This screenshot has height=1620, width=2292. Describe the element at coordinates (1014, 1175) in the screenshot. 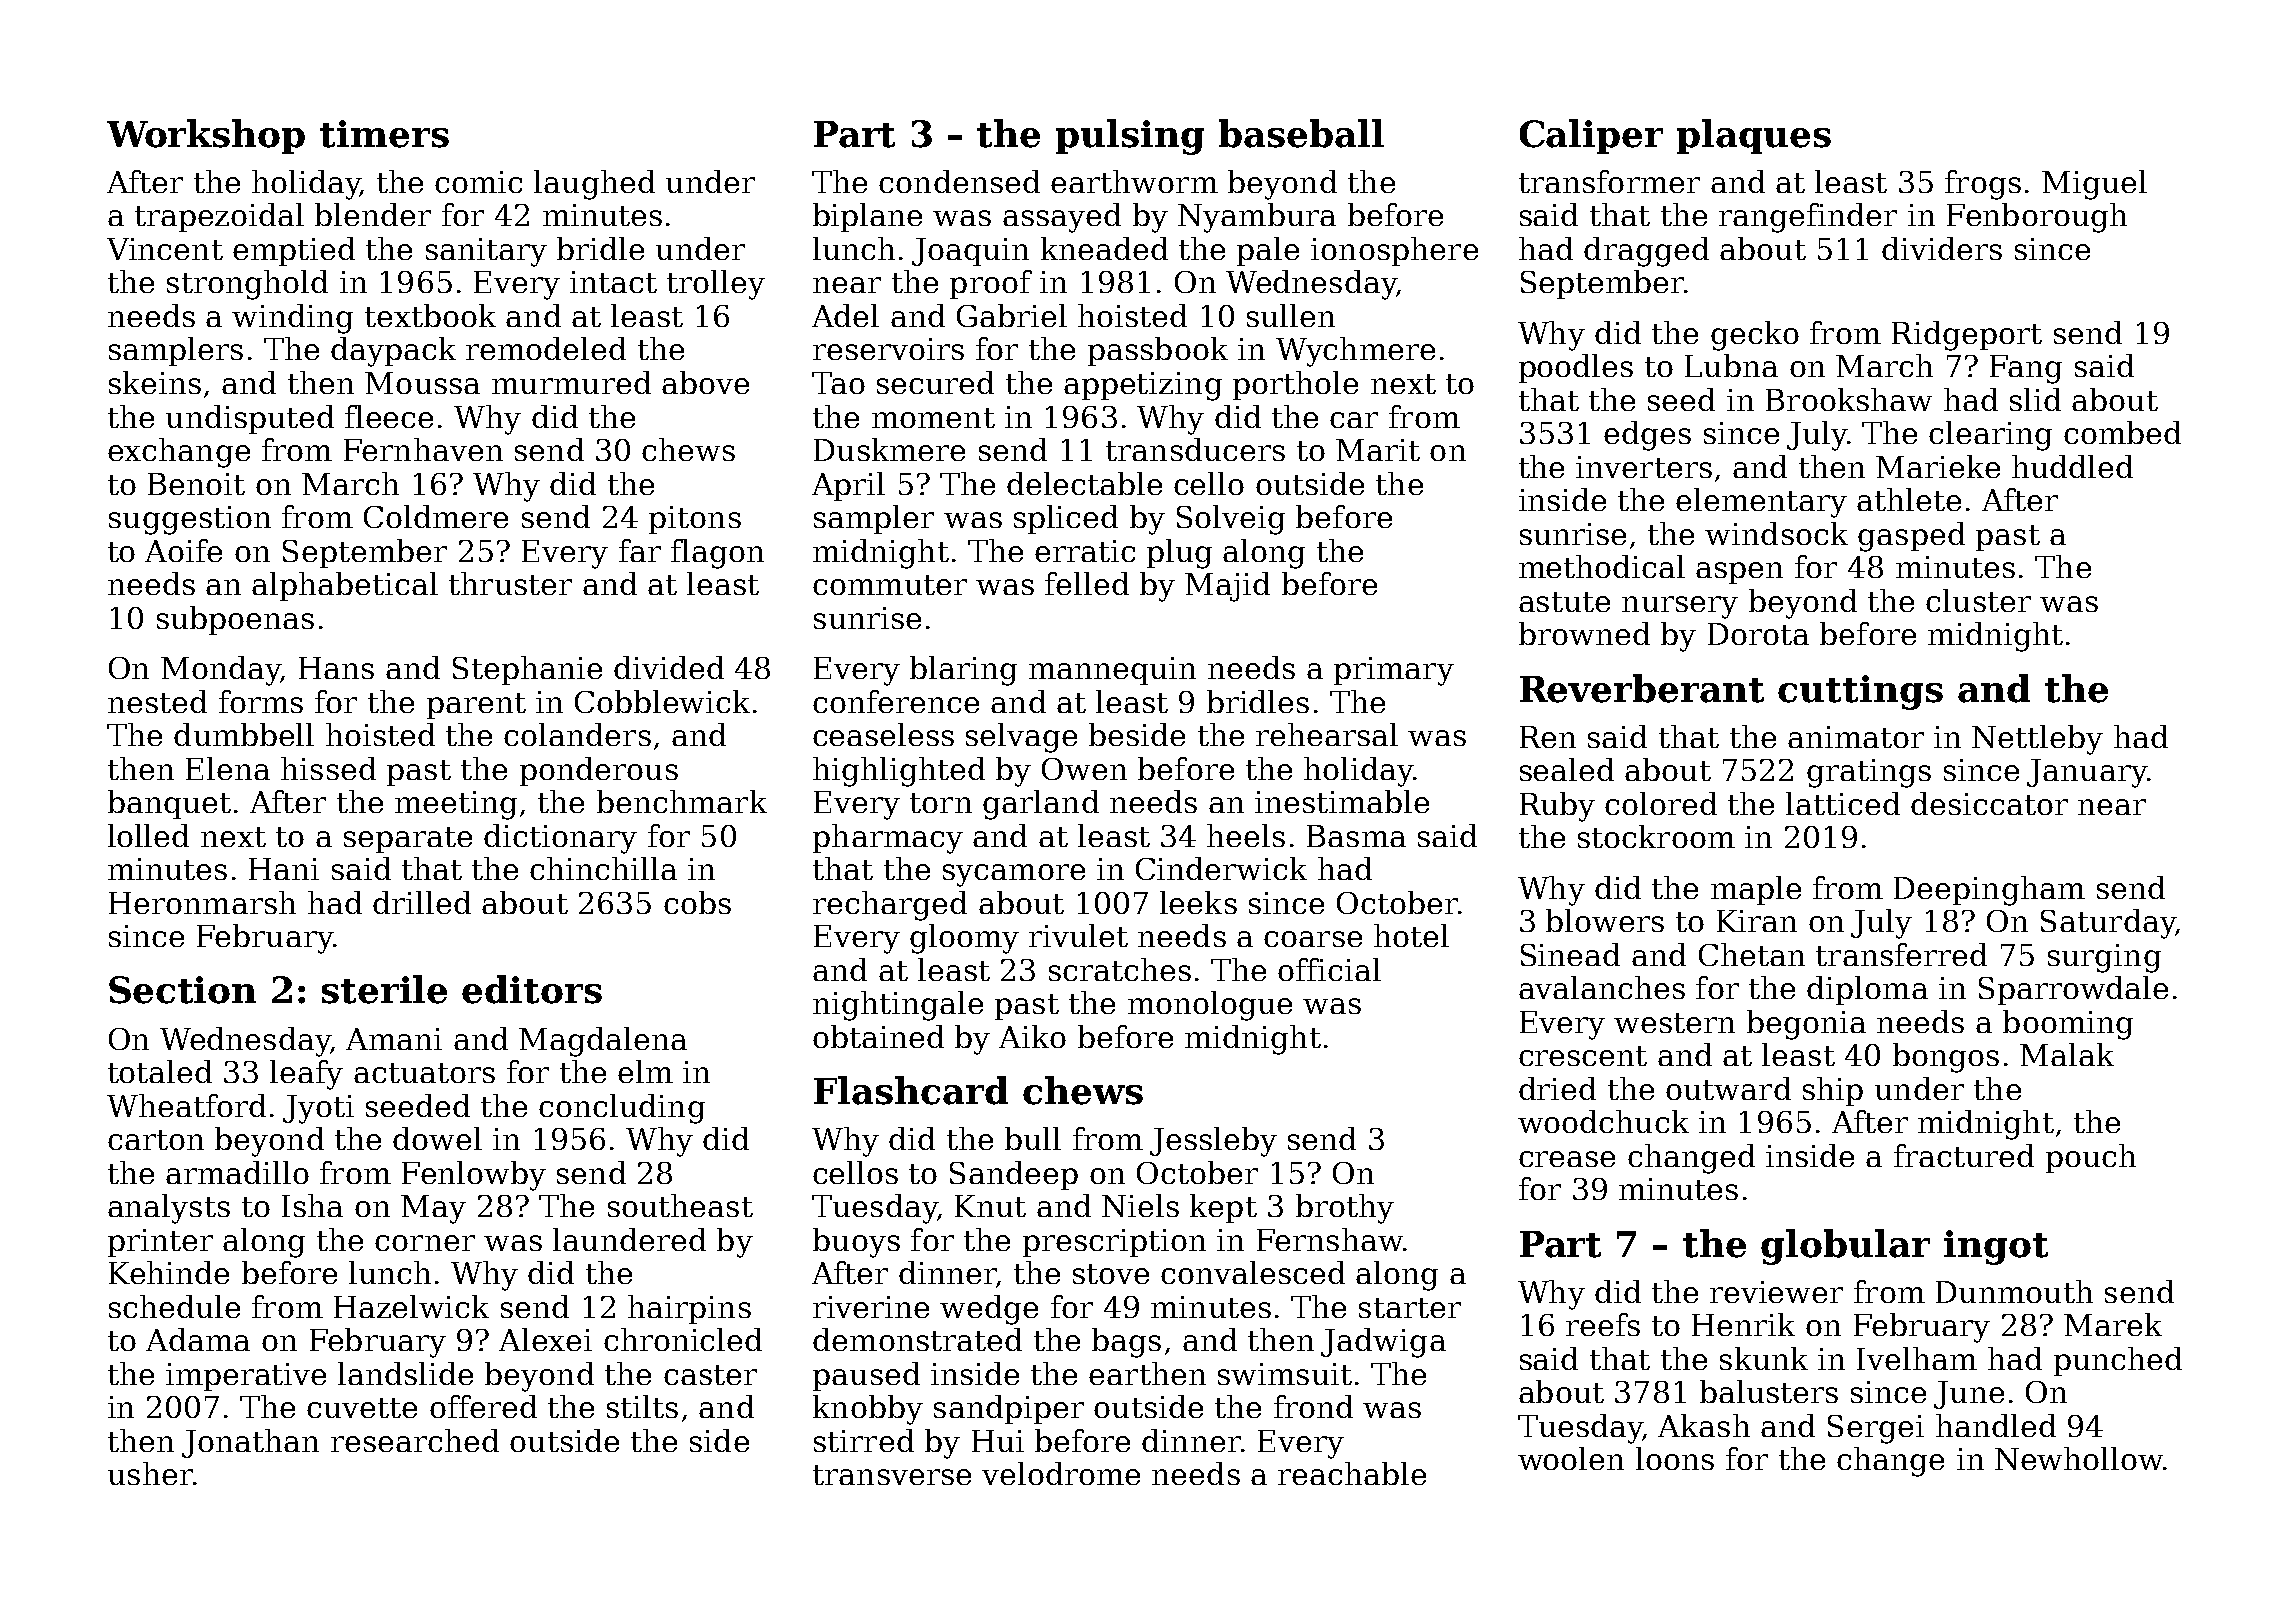

I see `Sandeep` at that location.
